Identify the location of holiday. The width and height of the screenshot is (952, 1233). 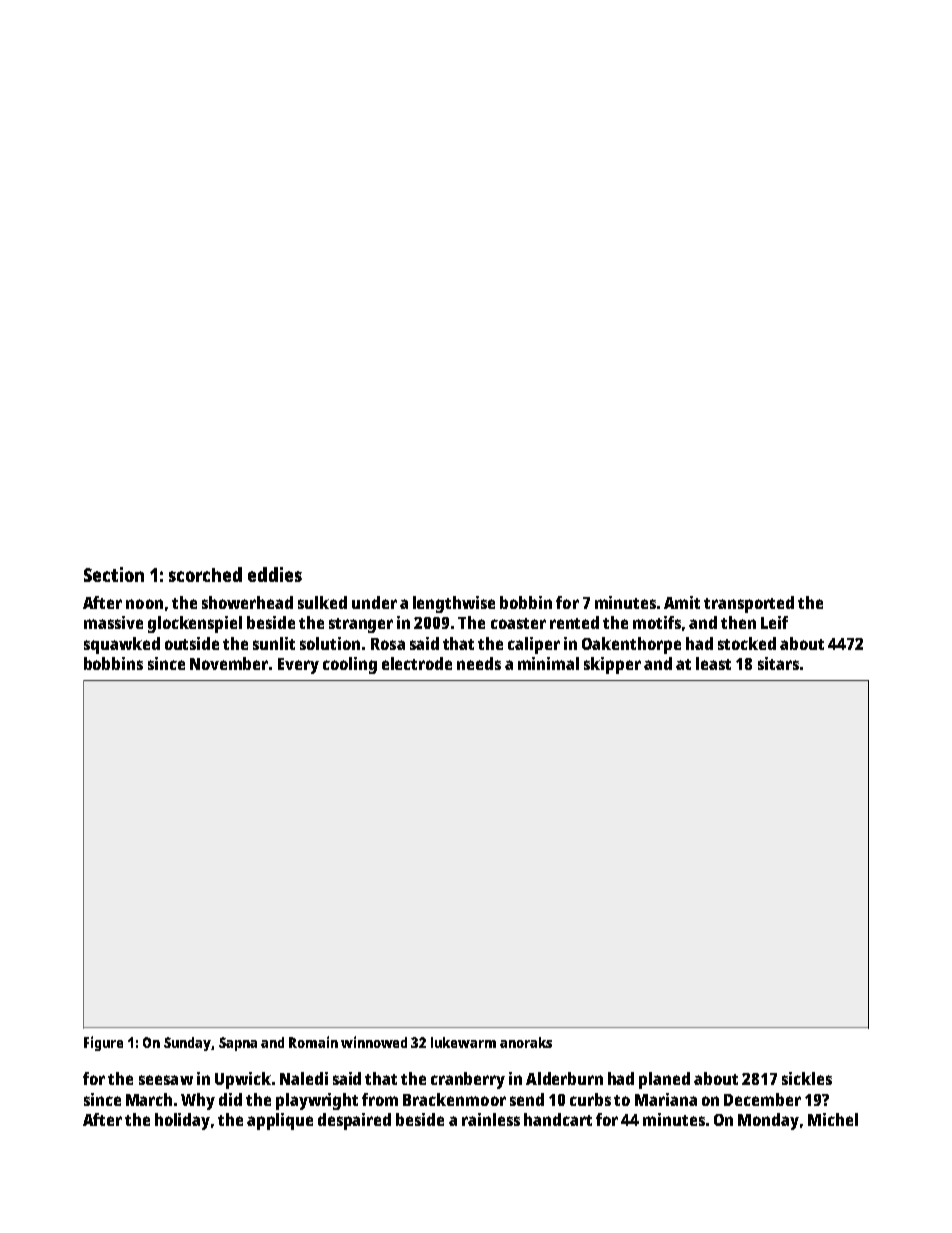
(182, 1121).
